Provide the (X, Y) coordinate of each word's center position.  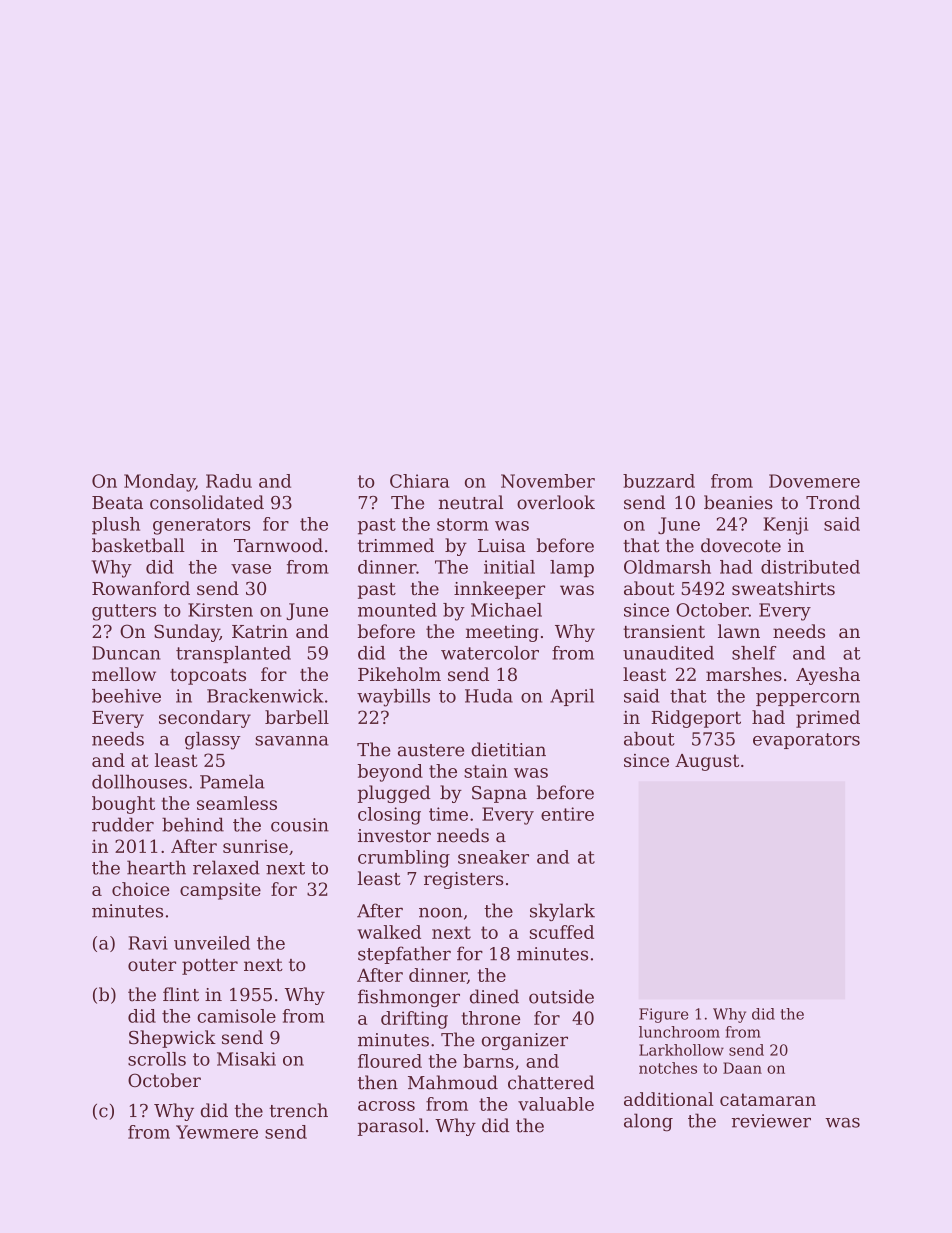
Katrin (260, 631)
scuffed (562, 932)
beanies (738, 502)
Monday (159, 483)
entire (567, 814)
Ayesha (828, 676)
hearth (156, 867)
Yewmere (217, 1132)
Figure (663, 1015)
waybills (393, 698)
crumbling (404, 859)
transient (664, 631)
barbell (297, 717)
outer (152, 965)
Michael (506, 610)
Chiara (420, 481)
